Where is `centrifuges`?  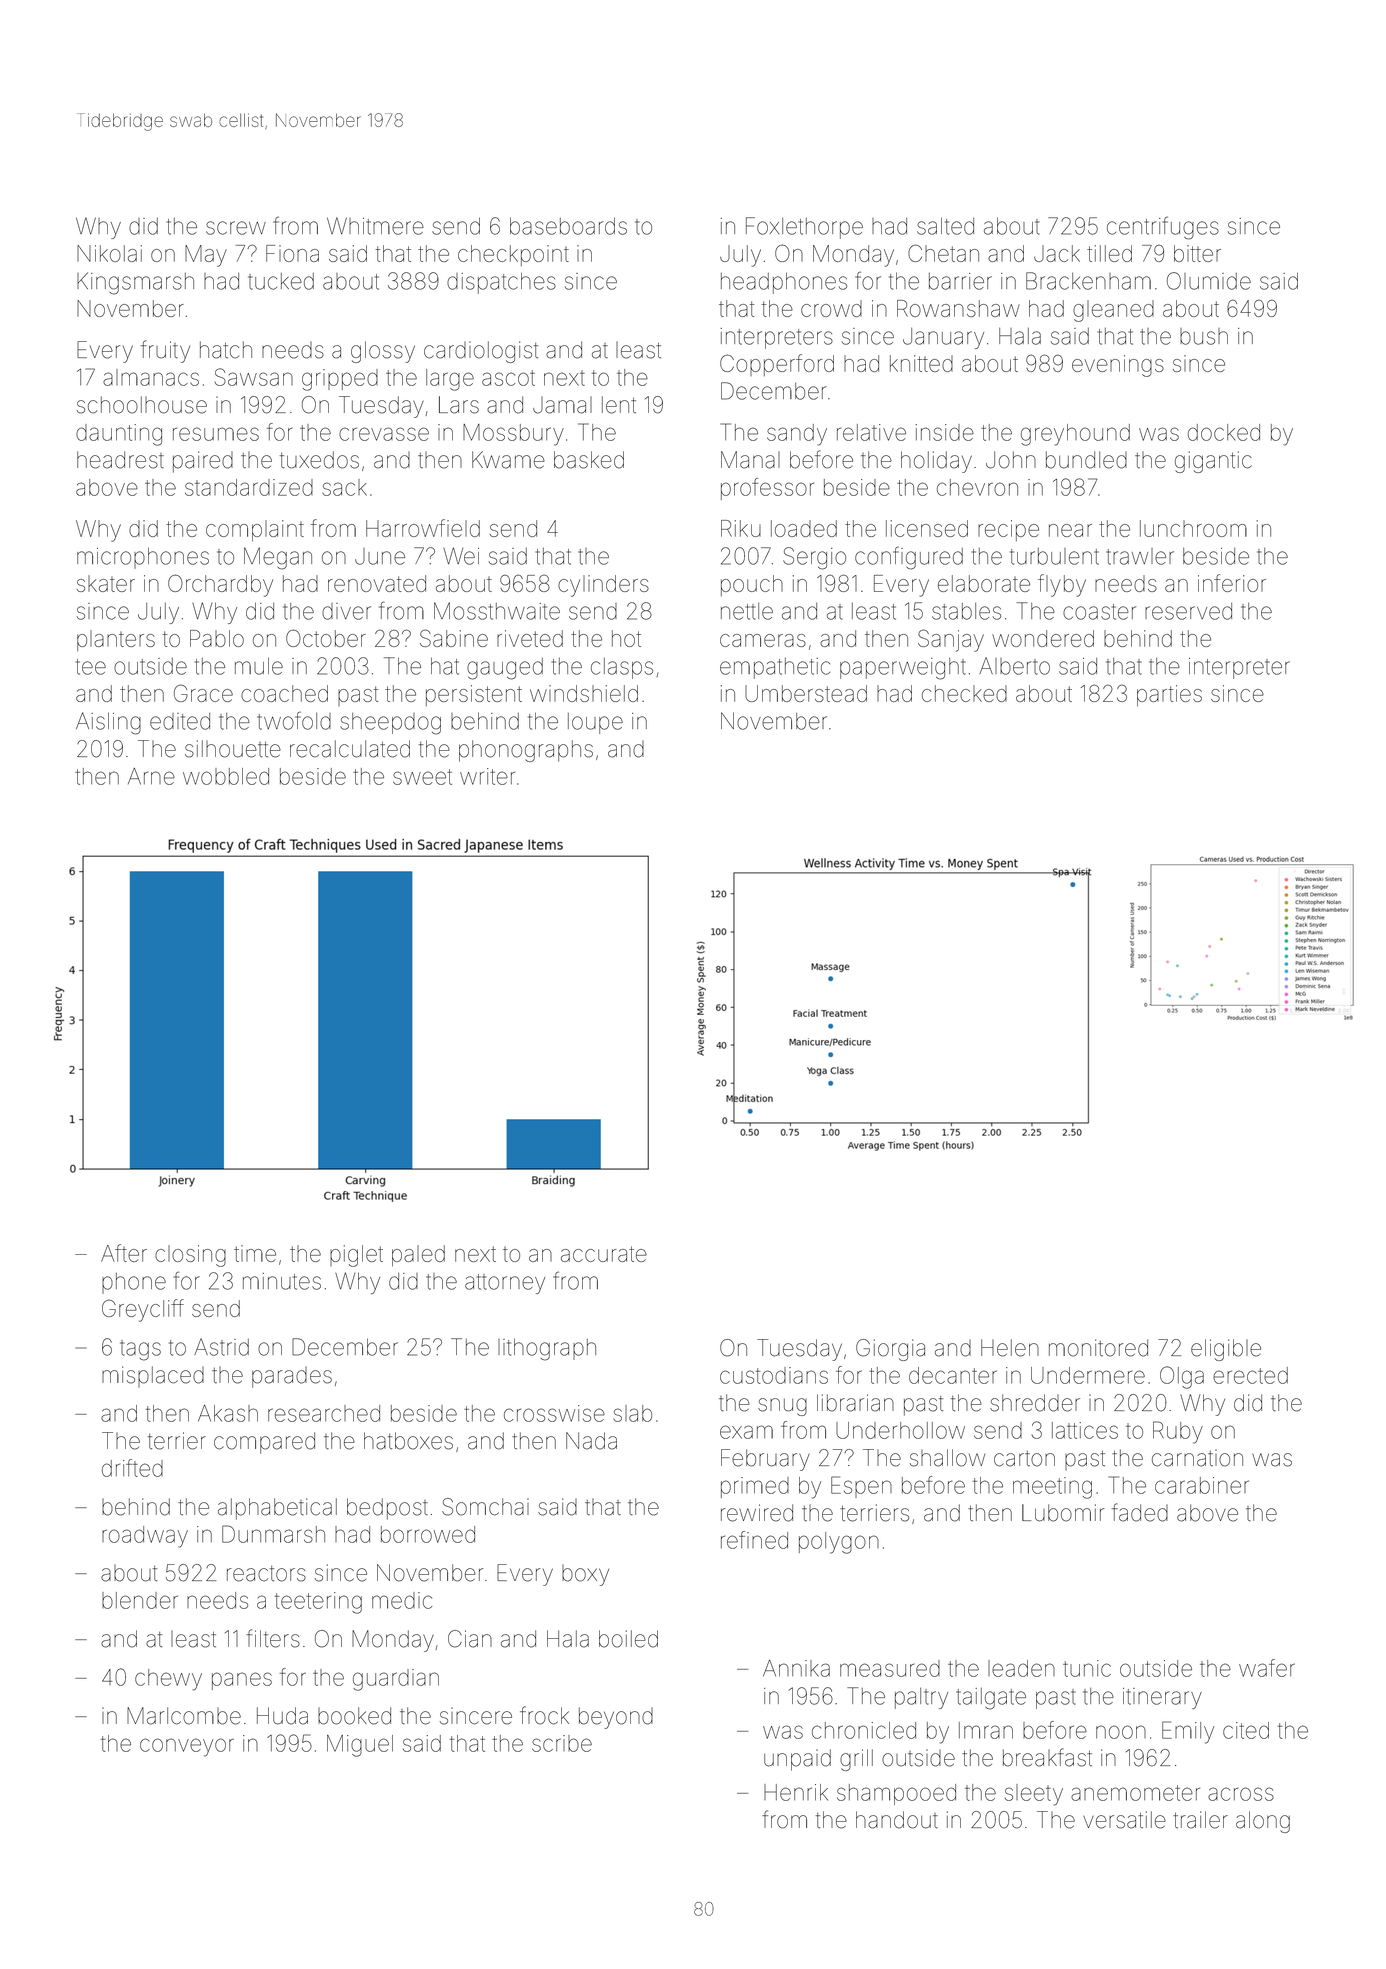 centrifuges is located at coordinates (1163, 228).
